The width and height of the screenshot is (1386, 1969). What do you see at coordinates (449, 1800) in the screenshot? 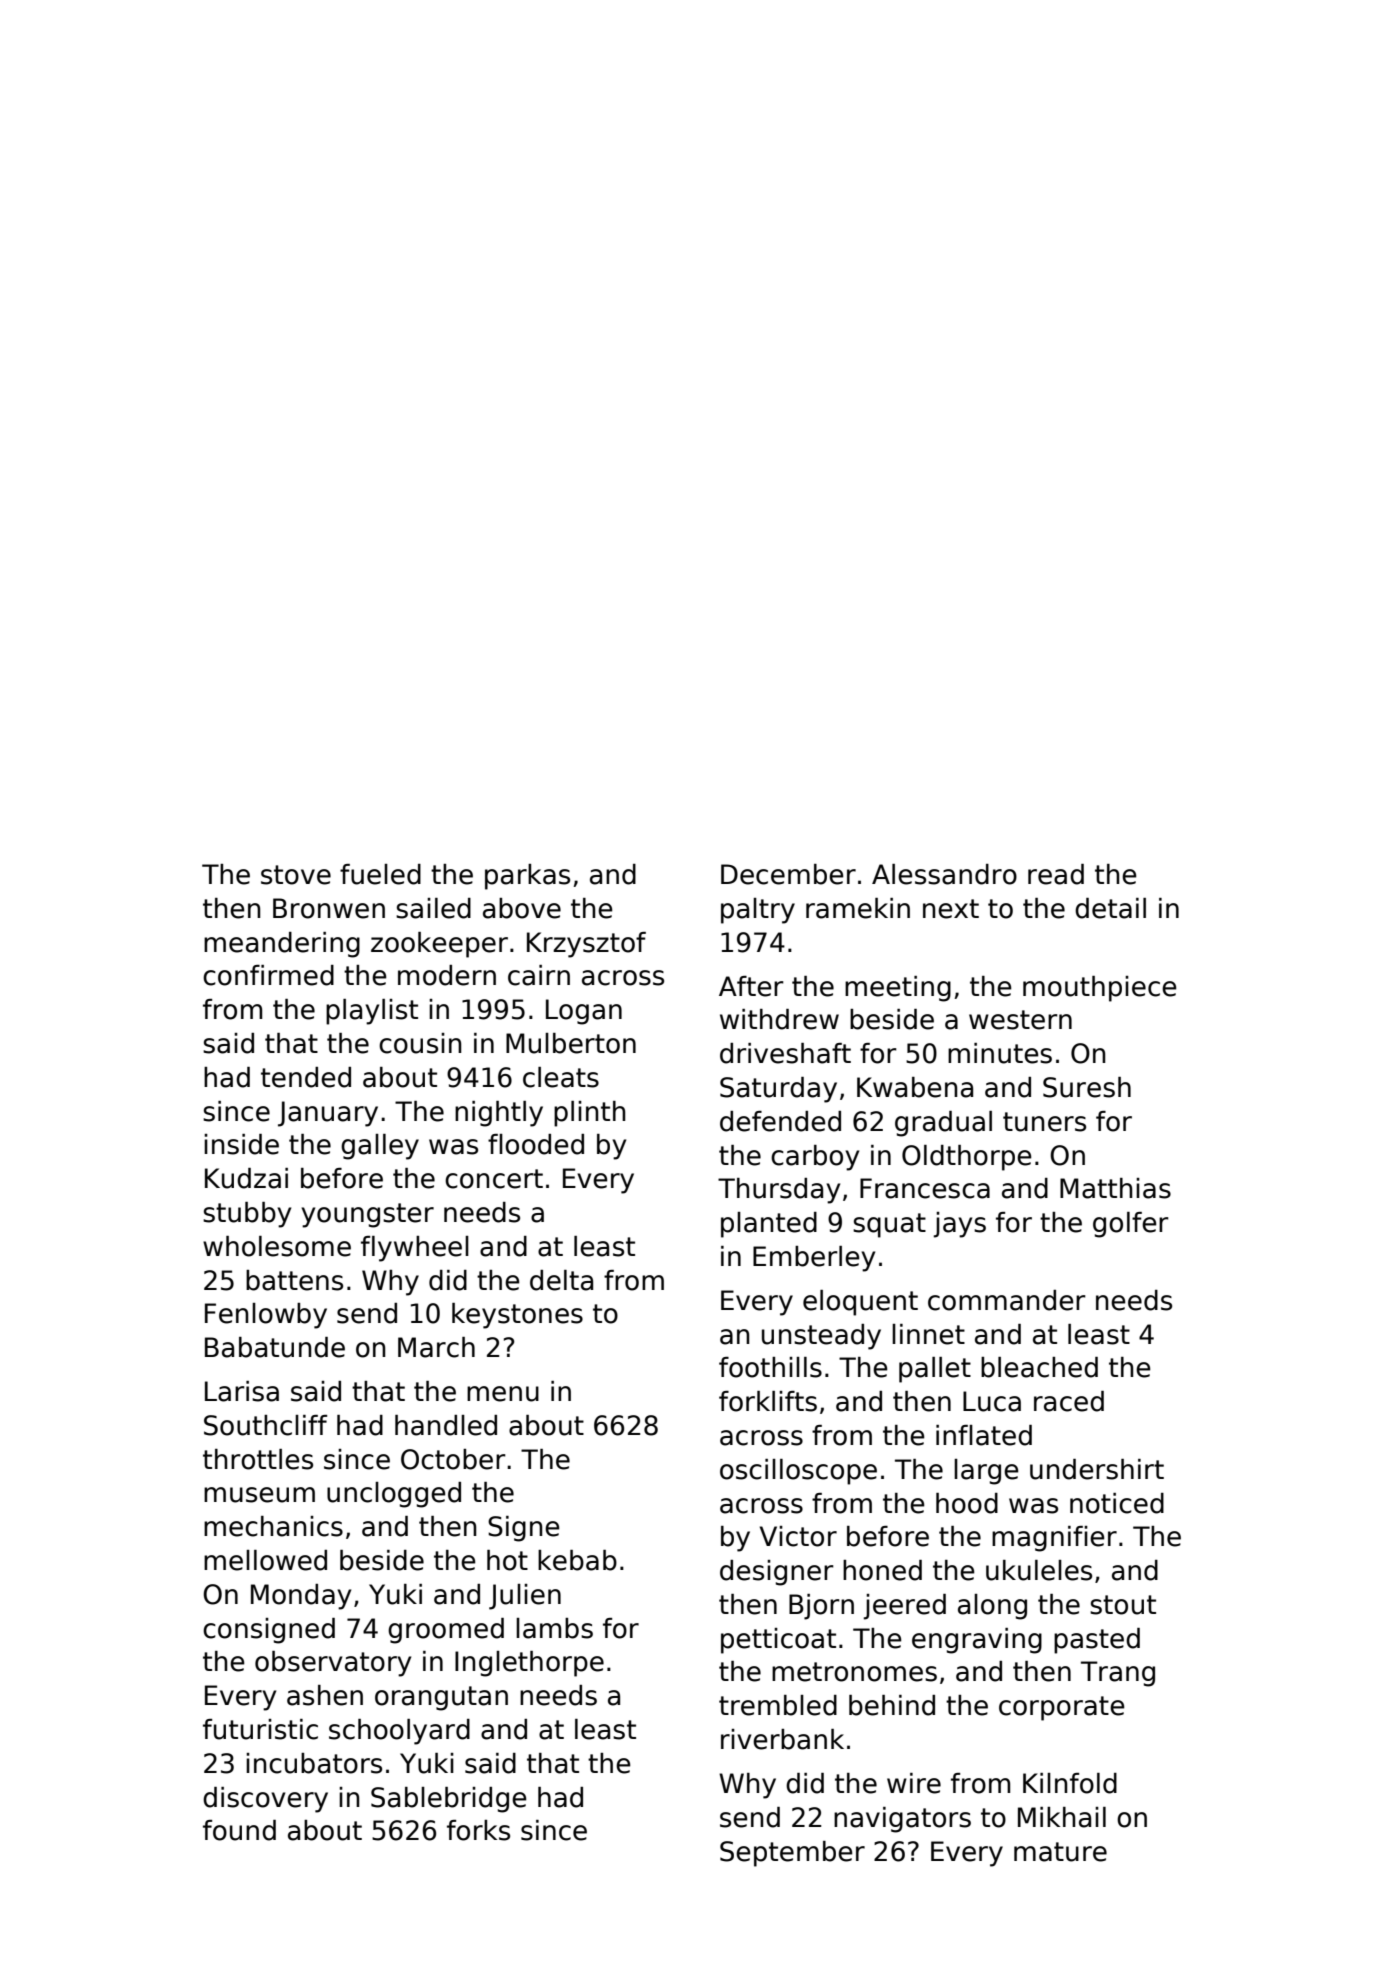
I see `Sablebridge` at bounding box center [449, 1800].
